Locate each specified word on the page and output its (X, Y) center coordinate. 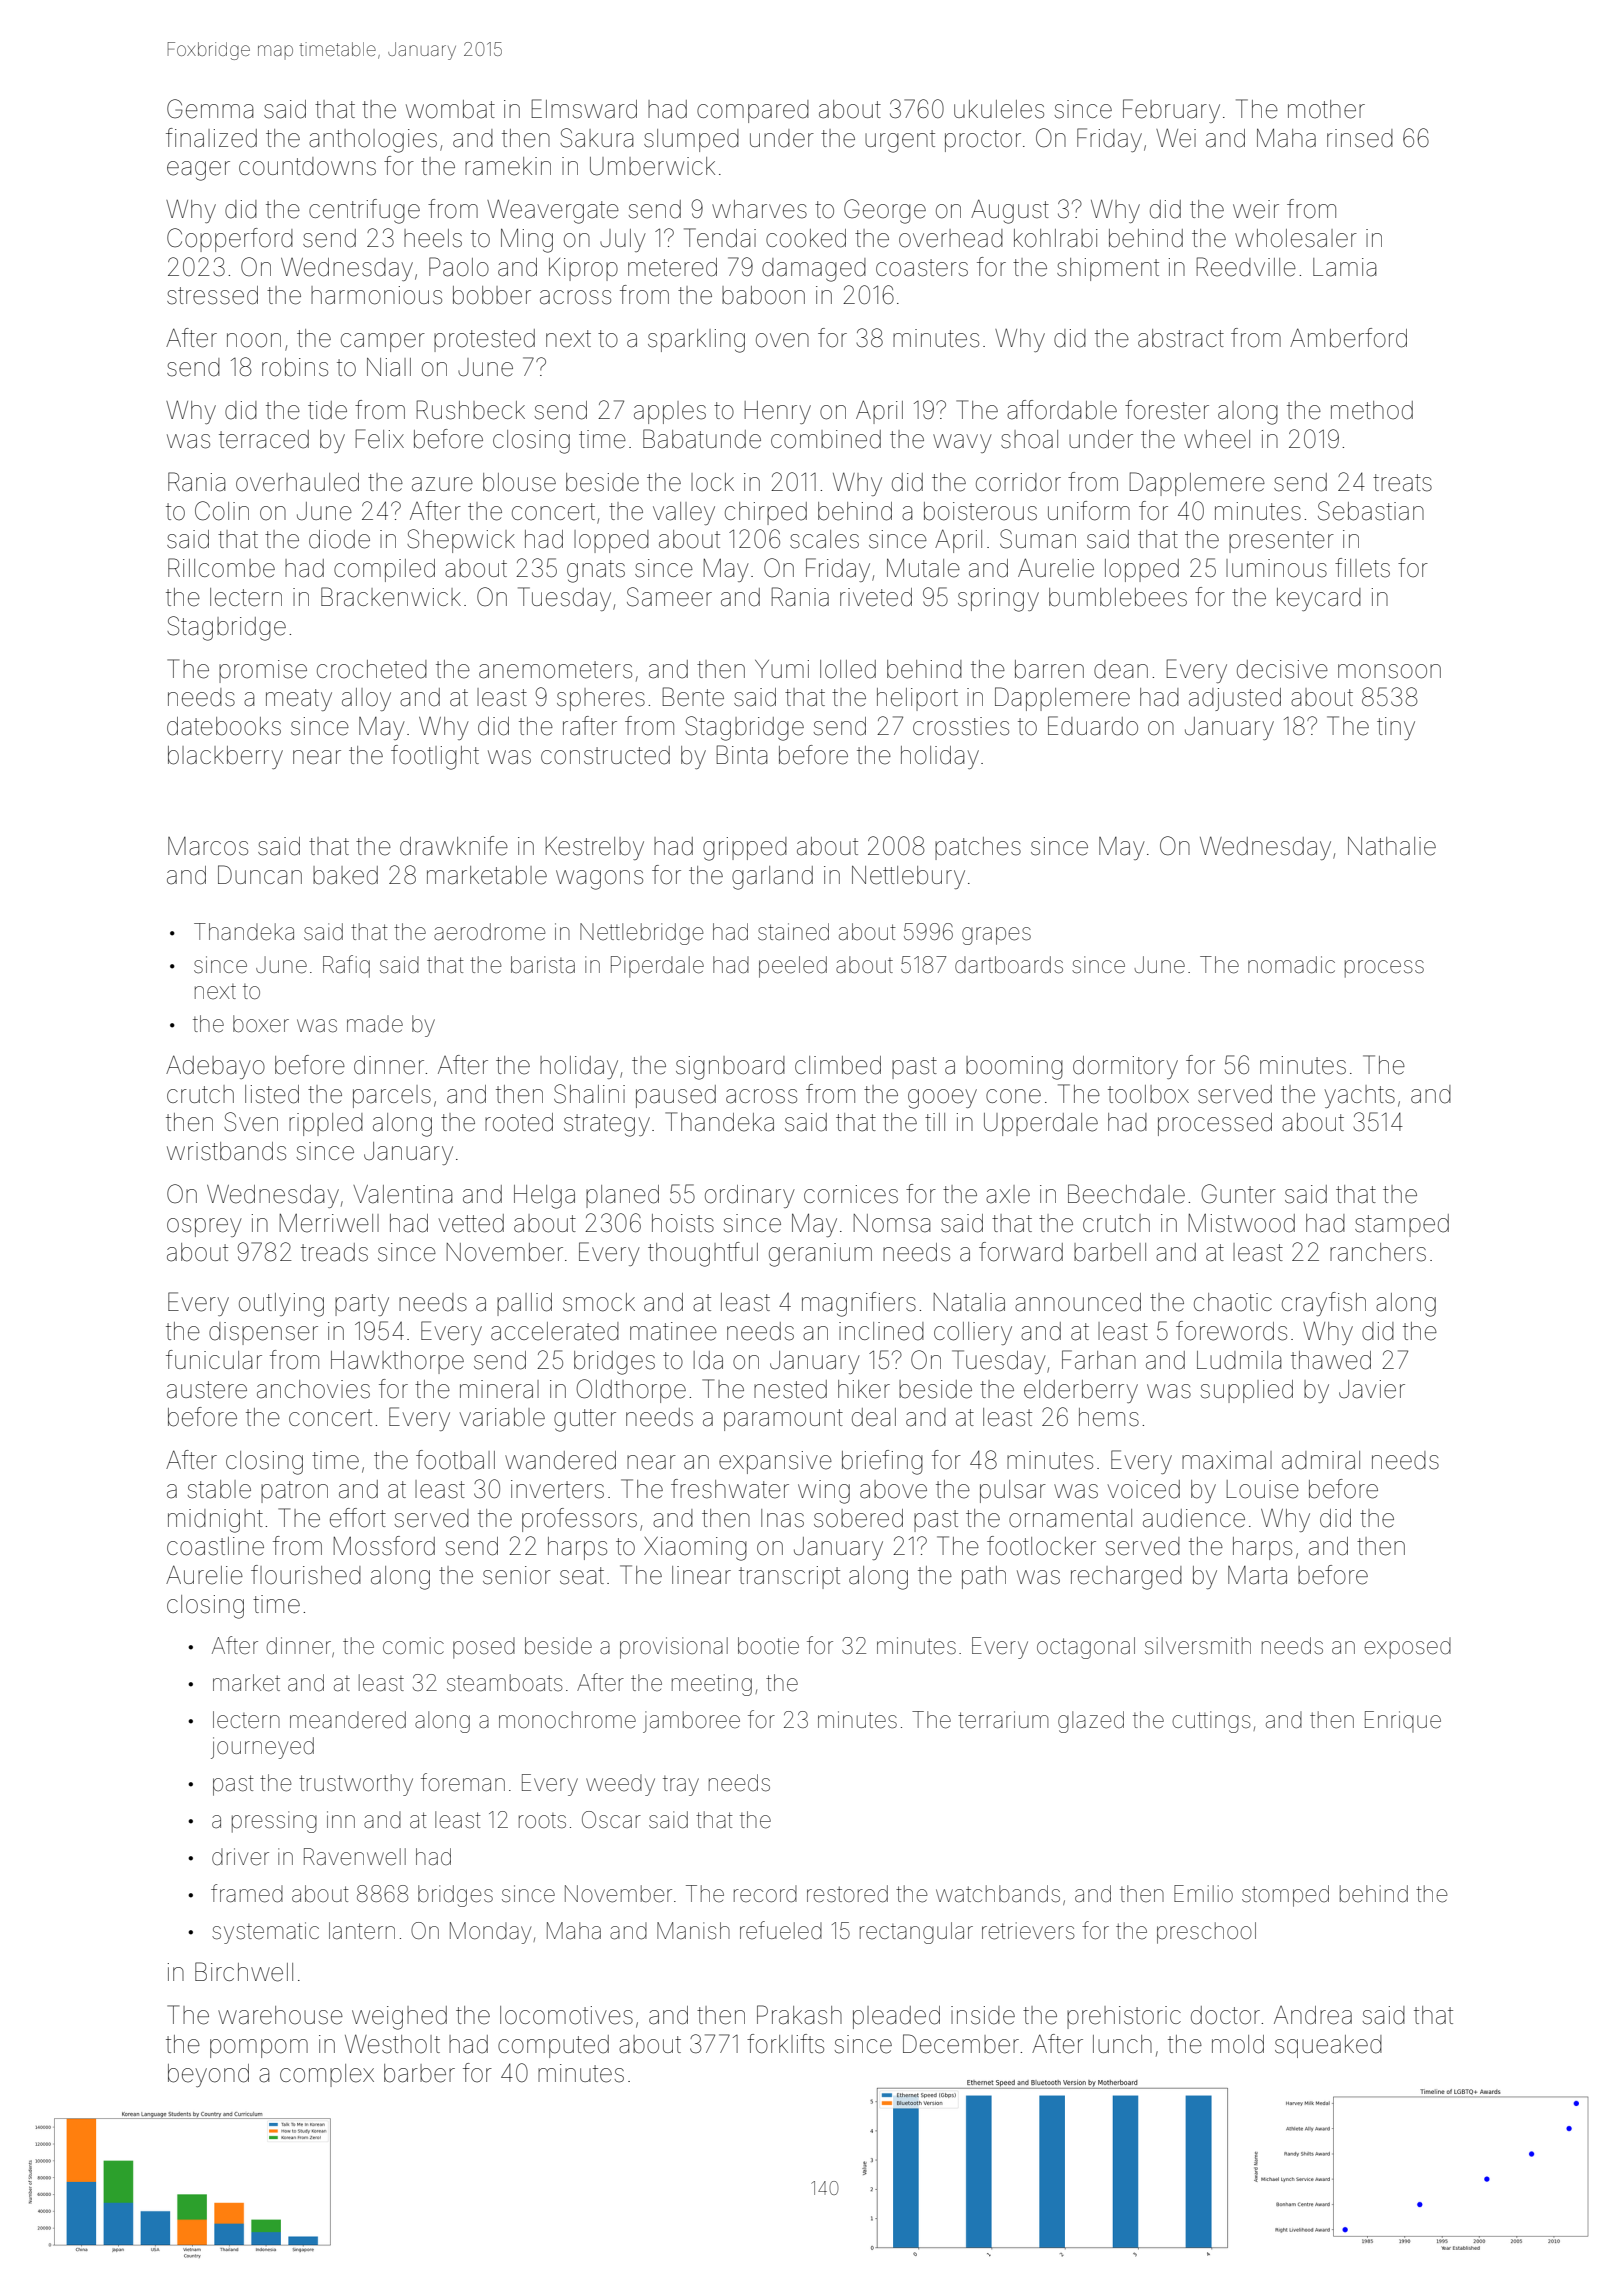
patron (294, 1492)
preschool (1206, 1933)
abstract (1181, 338)
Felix (380, 439)
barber (419, 2073)
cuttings (1211, 1722)
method (1372, 410)
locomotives (566, 2015)
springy (998, 600)
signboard (730, 1068)
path (984, 1577)
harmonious (376, 295)
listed (272, 1094)
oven (782, 340)
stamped (1402, 1225)
